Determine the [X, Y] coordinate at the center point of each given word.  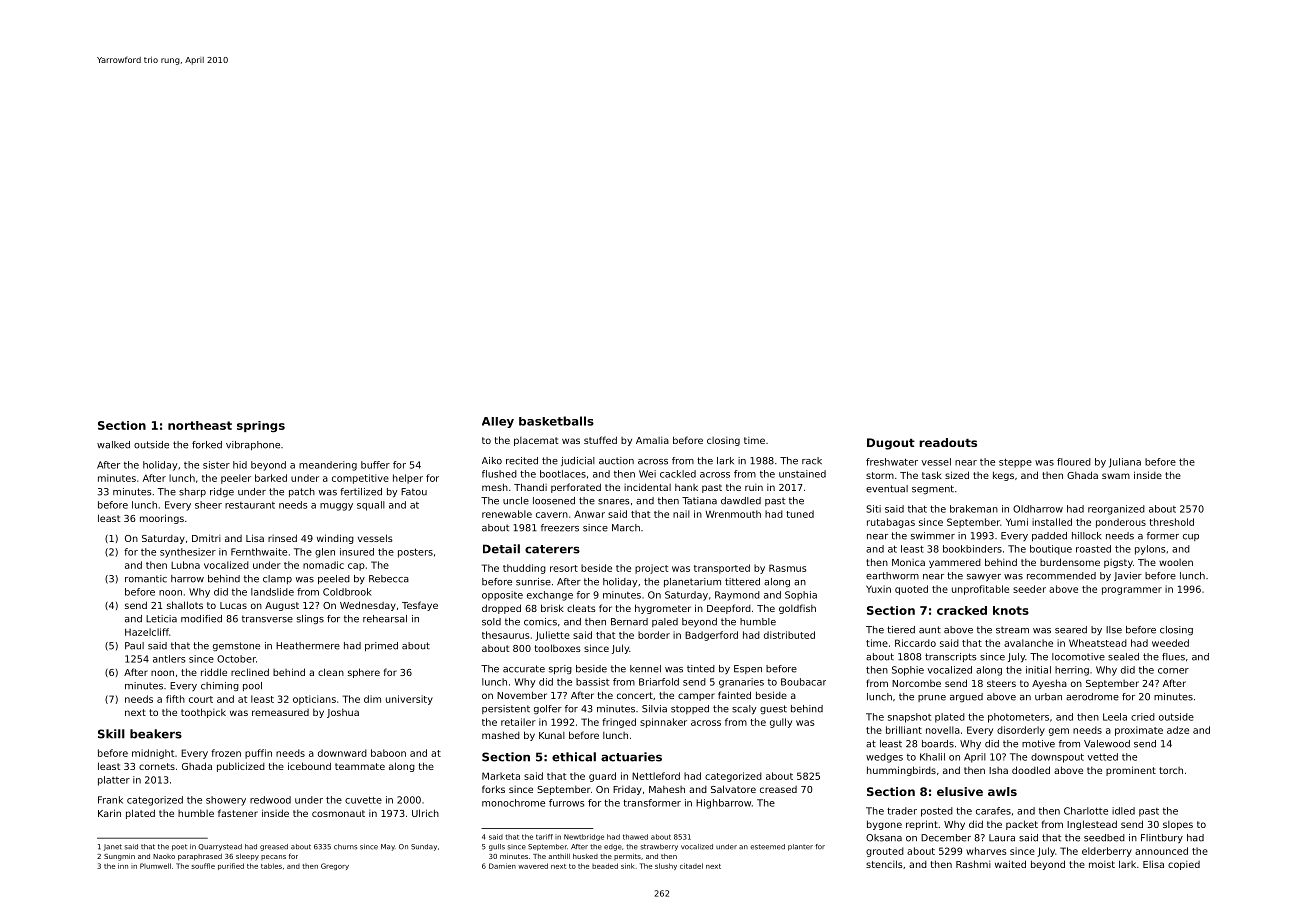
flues [1173, 657]
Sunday [424, 847]
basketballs [556, 421]
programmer [1132, 591]
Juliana [1125, 463]
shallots [185, 605]
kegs [1003, 476]
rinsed [282, 538]
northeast [200, 425]
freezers [560, 528]
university [409, 700]
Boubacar [803, 682]
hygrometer [663, 609]
